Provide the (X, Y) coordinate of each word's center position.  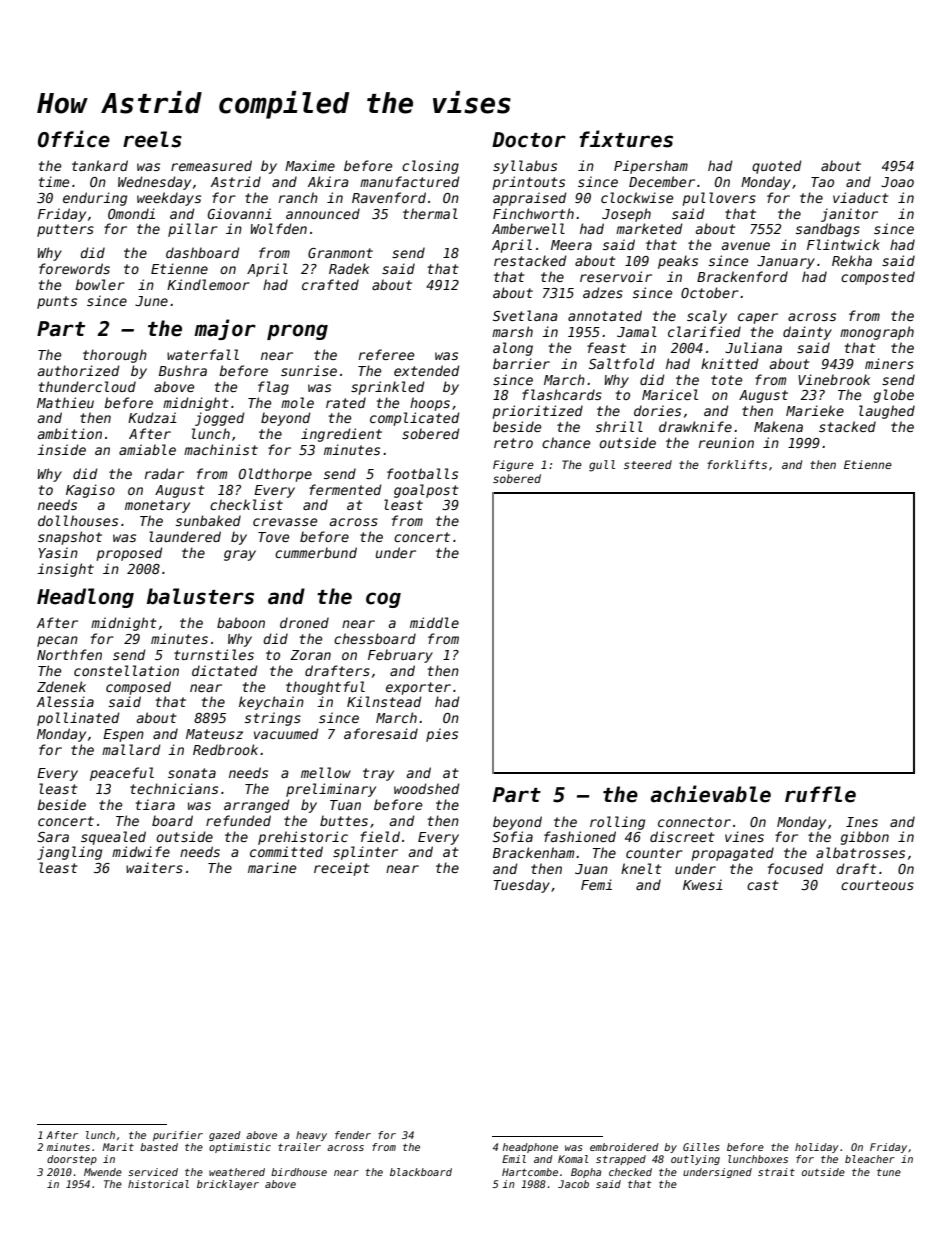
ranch (298, 197)
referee (386, 354)
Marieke (815, 410)
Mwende (103, 1172)
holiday (817, 1148)
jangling (69, 853)
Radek (349, 268)
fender (353, 1135)
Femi (596, 884)
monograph (877, 333)
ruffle (820, 794)
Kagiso (90, 491)
